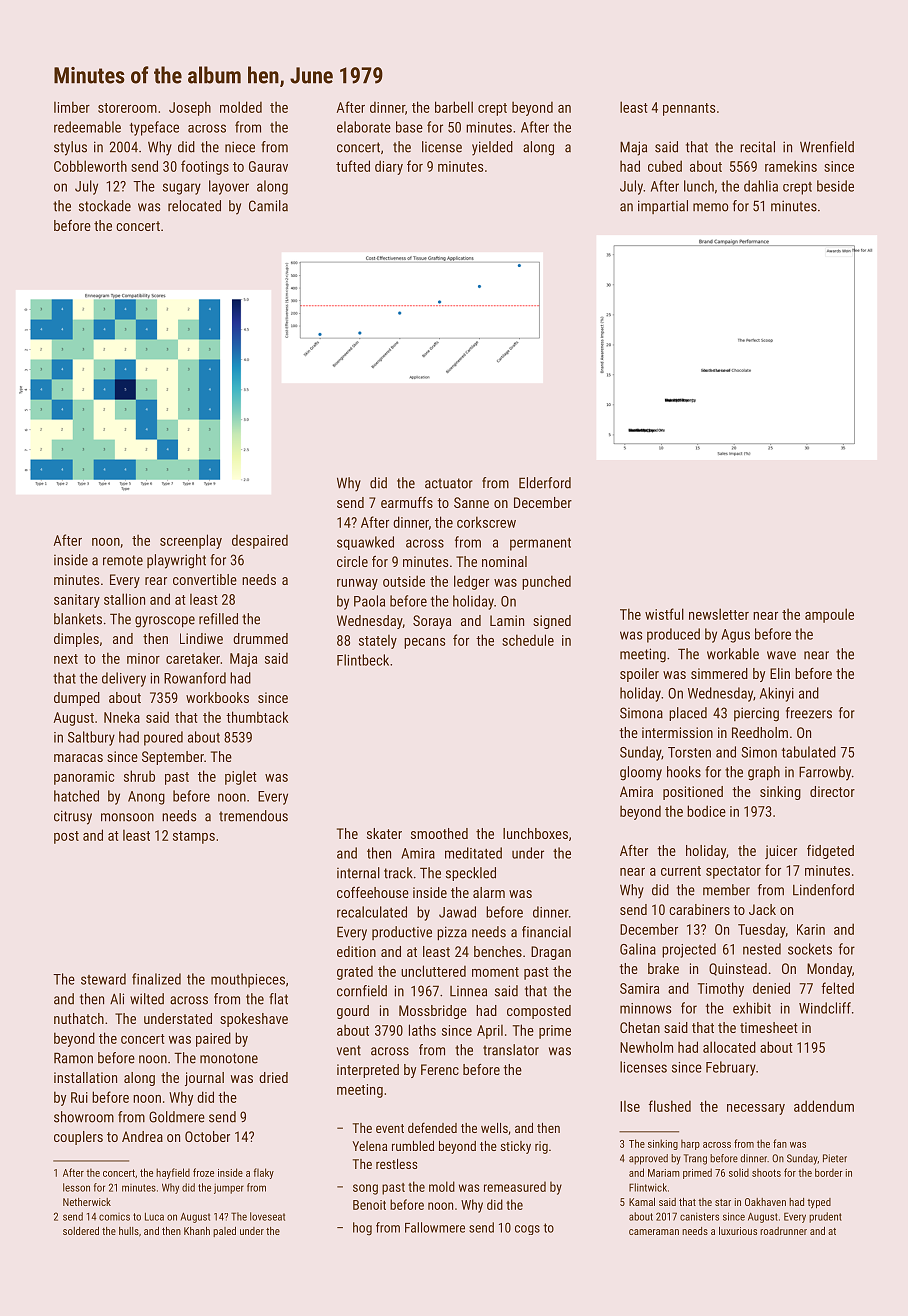  What do you see at coordinates (829, 615) in the document?
I see `ampoule` at bounding box center [829, 615].
